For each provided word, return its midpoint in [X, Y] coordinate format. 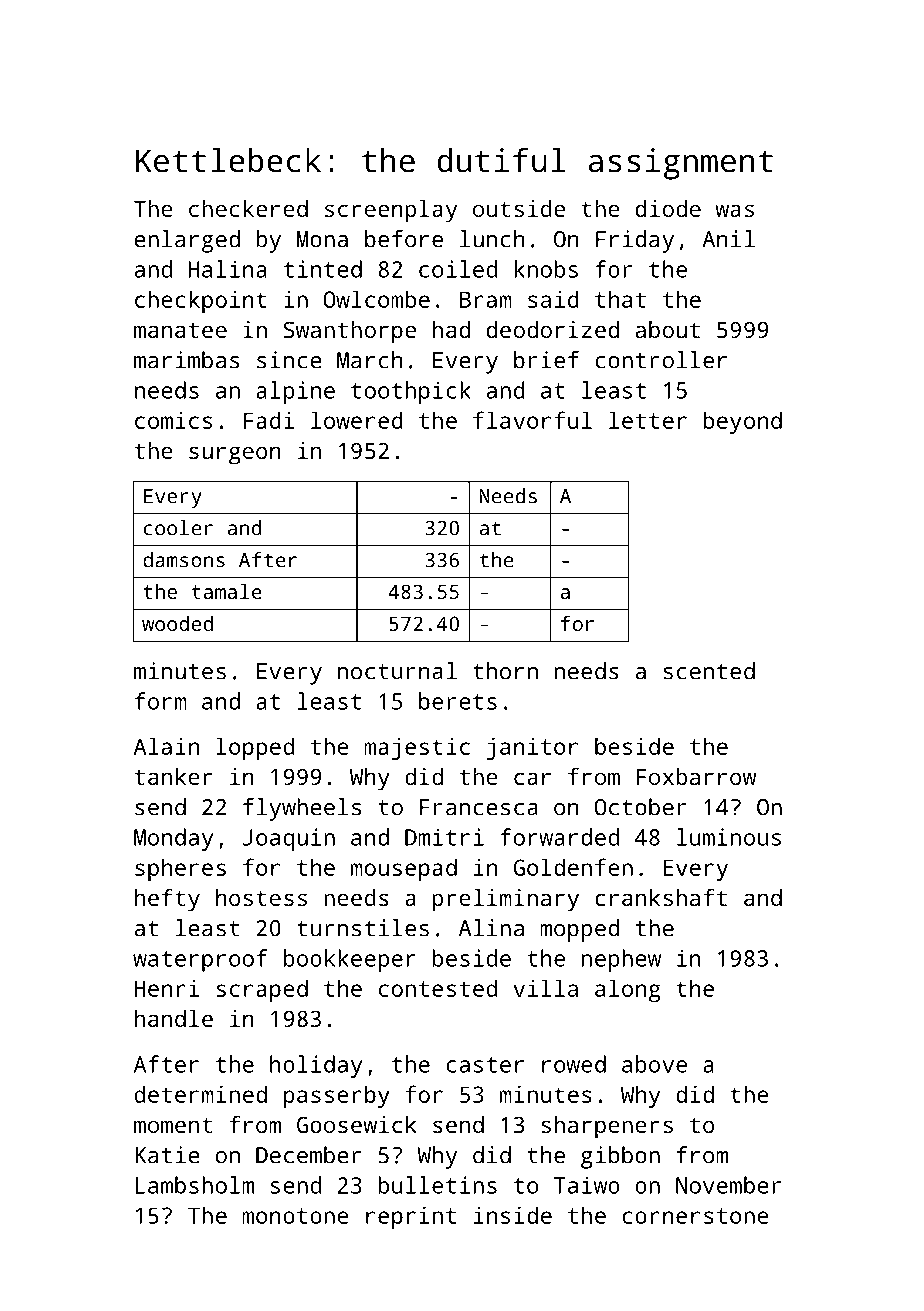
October [640, 807]
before [404, 239]
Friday [635, 241]
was [734, 210]
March [370, 360]
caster [485, 1065]
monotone [295, 1216]
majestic [417, 748]
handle [174, 1018]
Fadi [269, 420]
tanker [174, 776]
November [728, 1185]
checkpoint [201, 301]
